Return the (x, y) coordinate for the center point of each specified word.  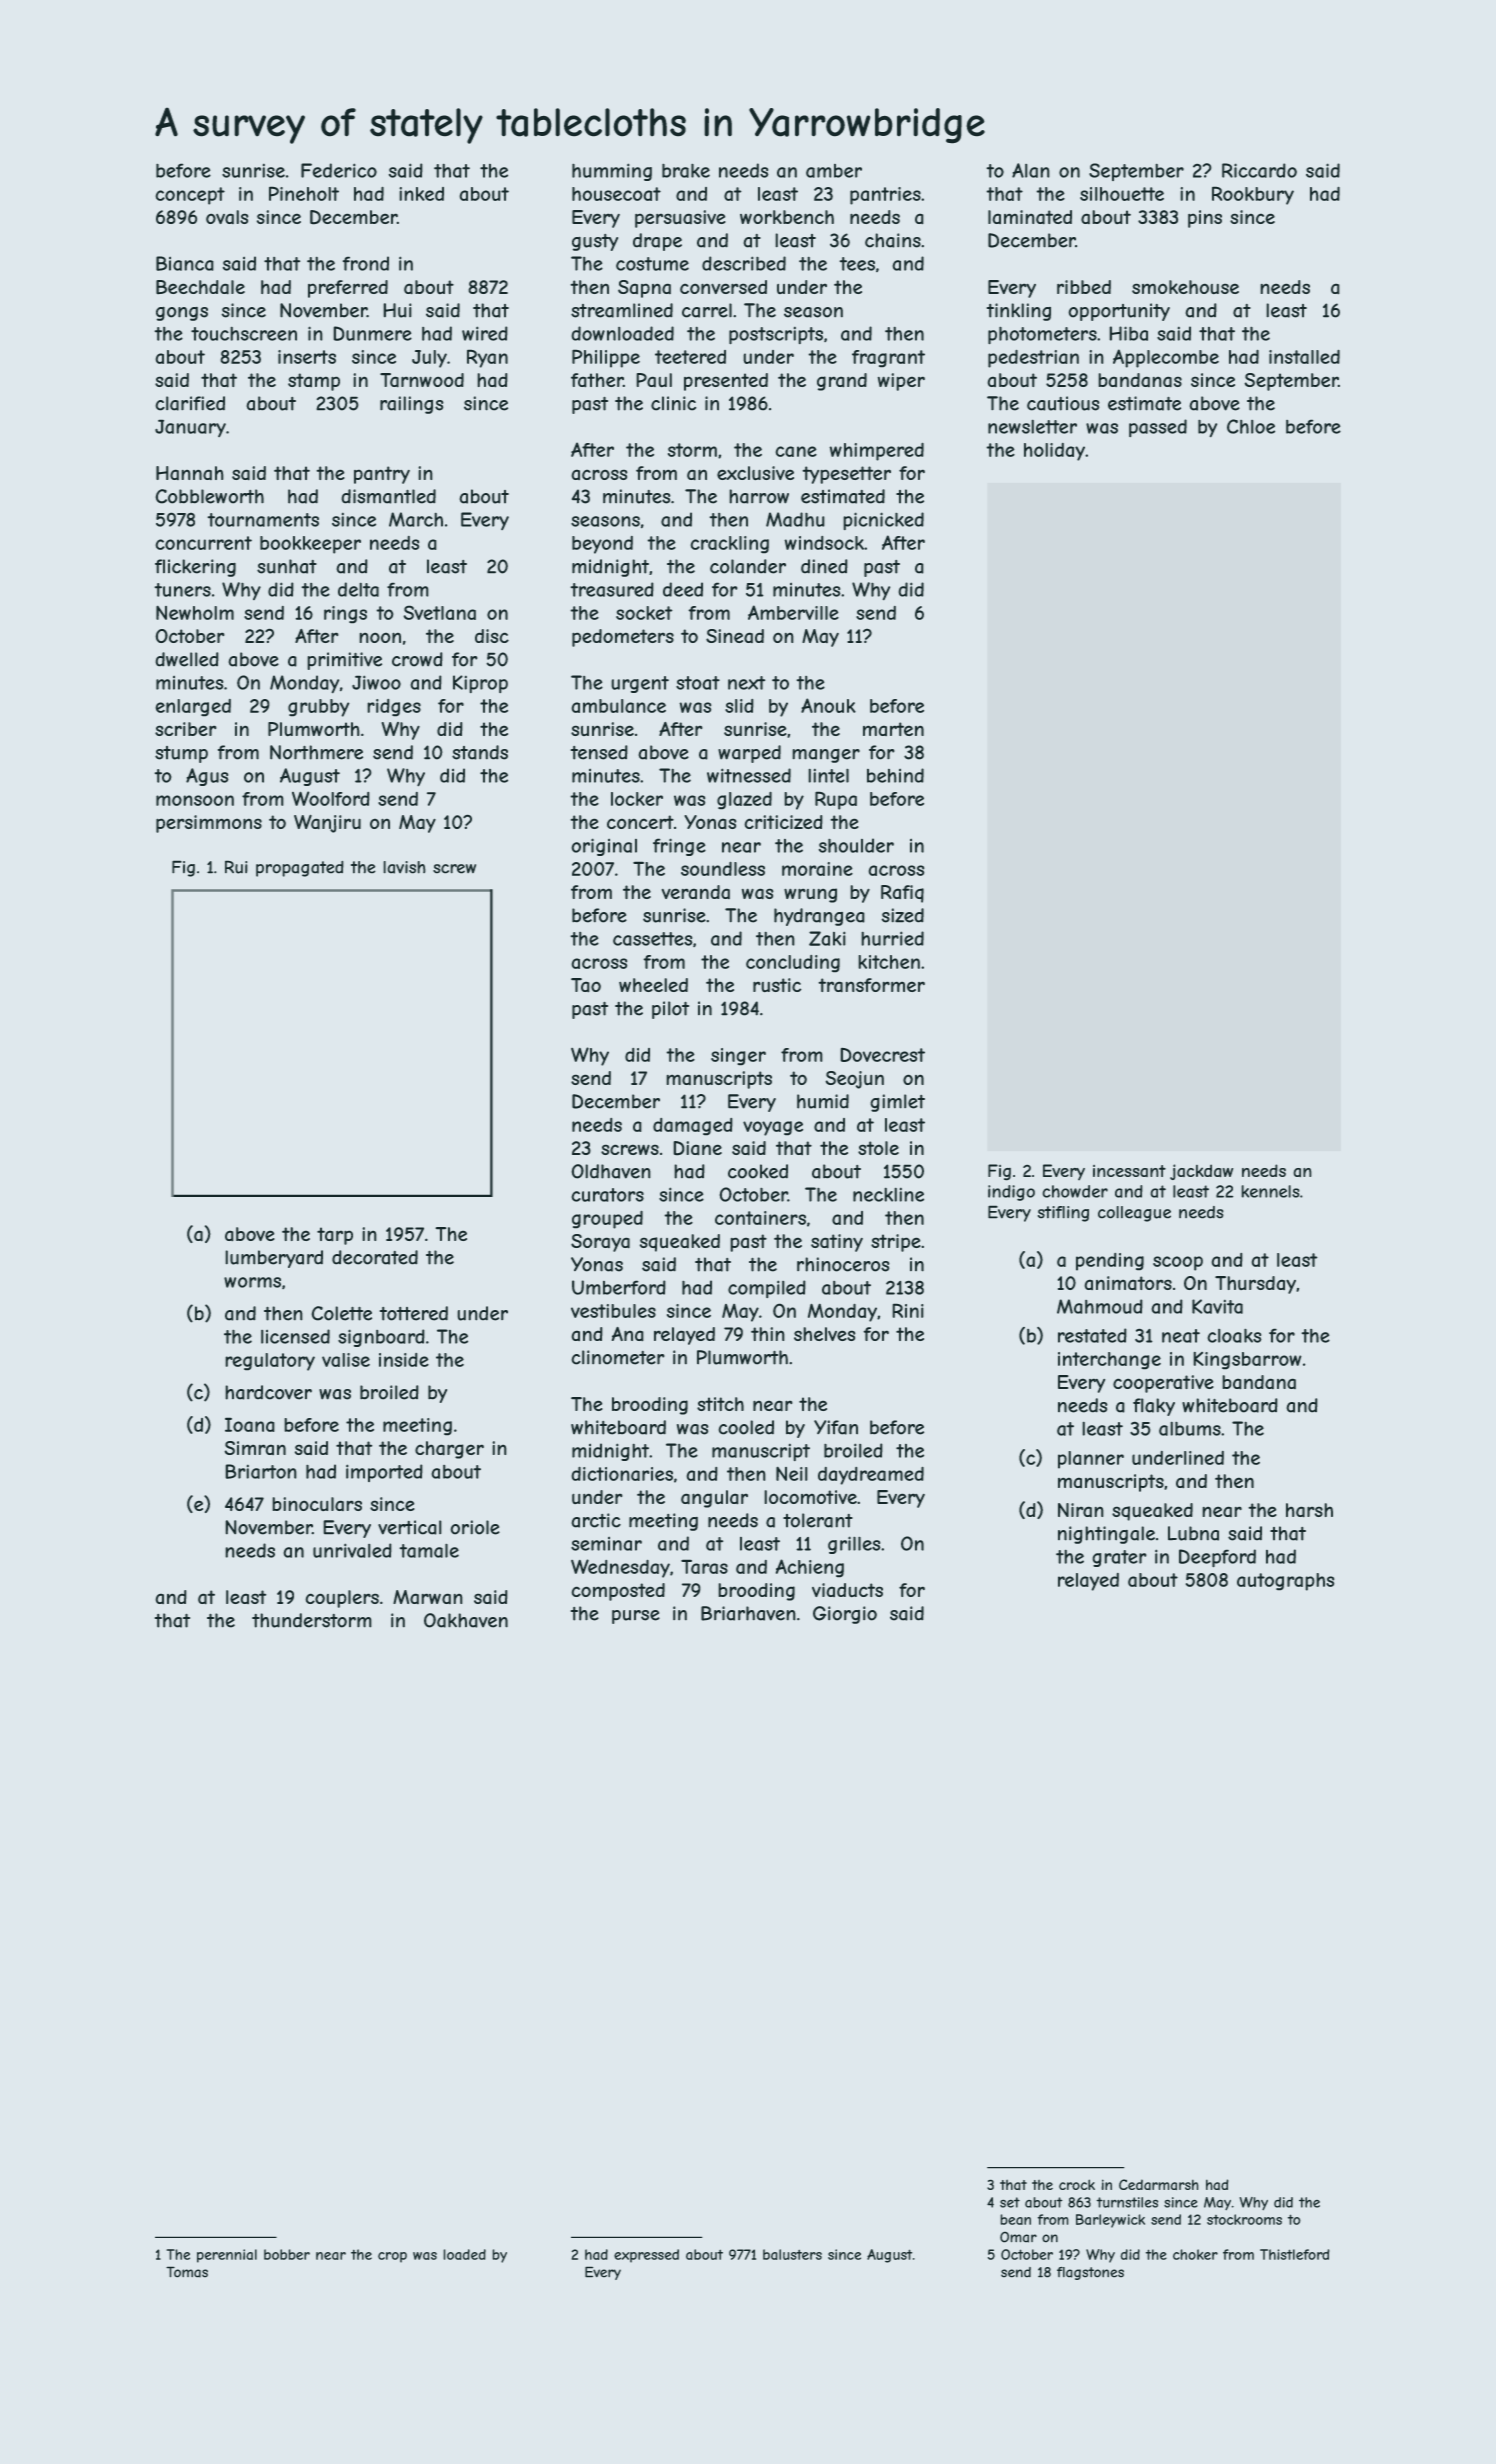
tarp (335, 1236)
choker (1195, 2254)
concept (190, 196)
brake (686, 171)
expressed (646, 2256)
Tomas (187, 2272)
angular (714, 1499)
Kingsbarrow (1247, 1360)
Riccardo (1259, 170)
